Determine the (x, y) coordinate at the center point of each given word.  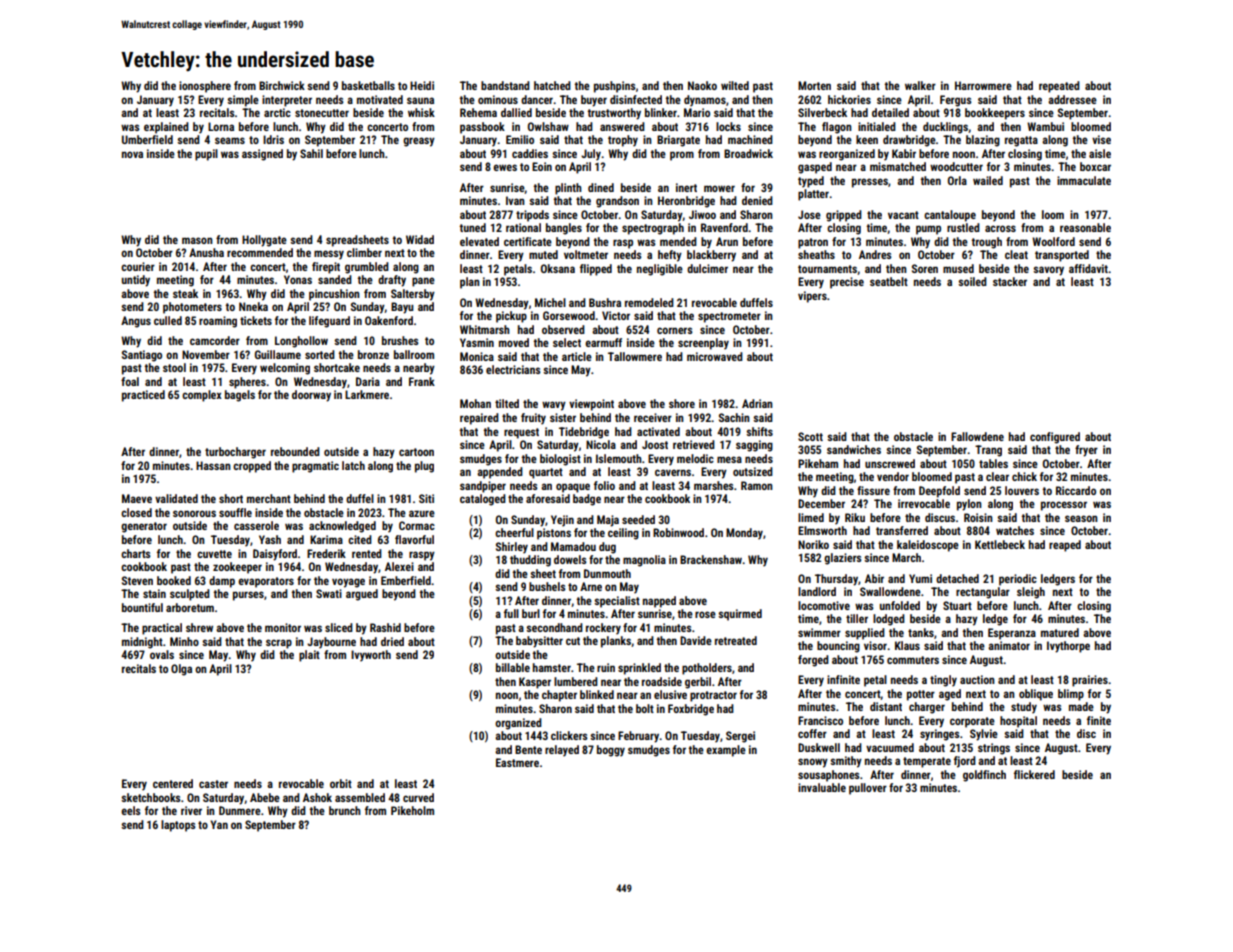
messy (329, 255)
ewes (505, 167)
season (1081, 518)
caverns (673, 472)
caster (213, 784)
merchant (269, 498)
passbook (482, 128)
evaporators (266, 582)
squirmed (740, 615)
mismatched (898, 166)
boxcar (1095, 166)
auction (977, 679)
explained (166, 128)
